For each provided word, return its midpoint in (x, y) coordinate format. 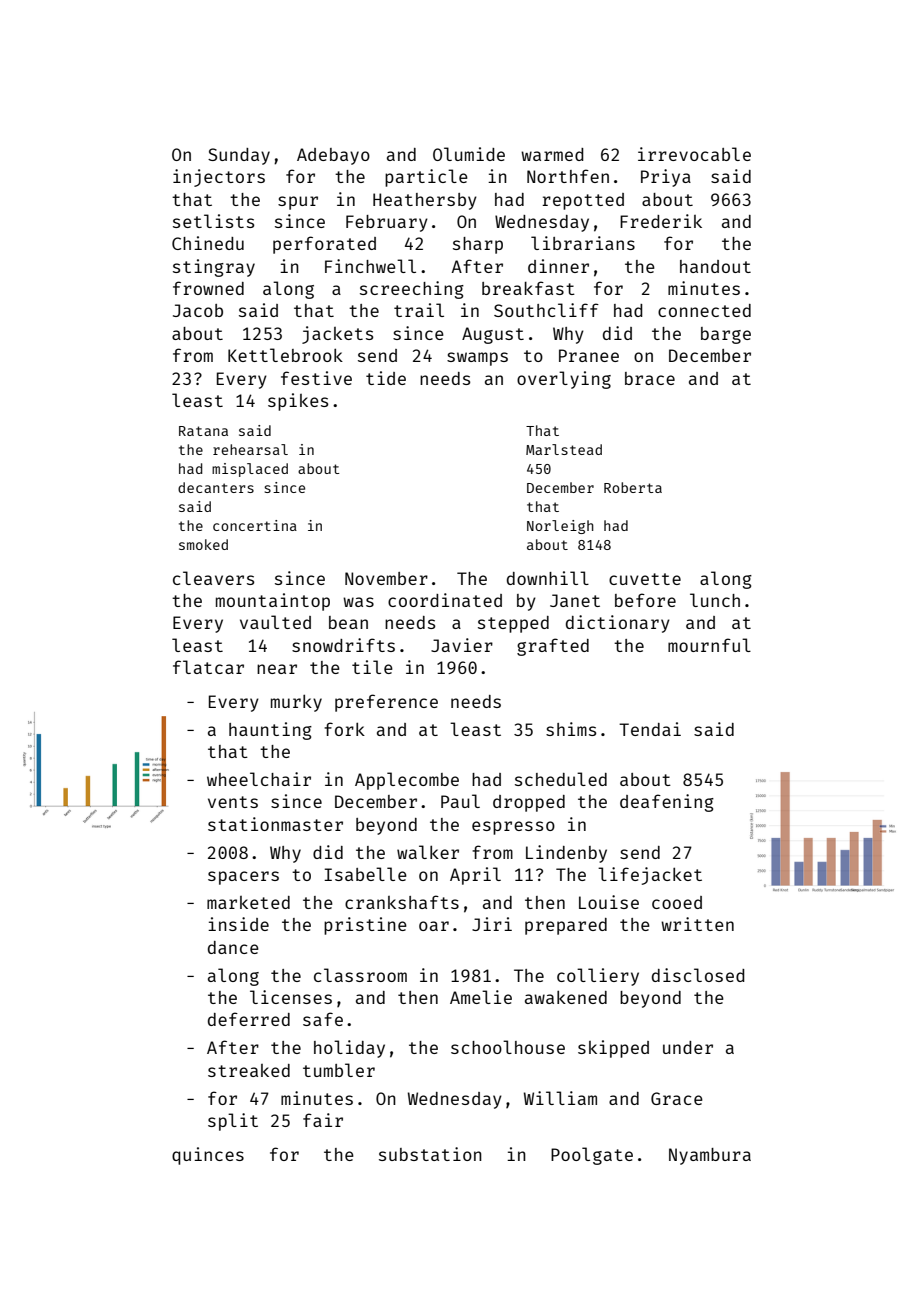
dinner (558, 266)
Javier (462, 645)
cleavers (213, 578)
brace (650, 378)
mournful (709, 645)
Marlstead (564, 449)
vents (233, 802)
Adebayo (333, 156)
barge (726, 335)
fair (323, 1120)
